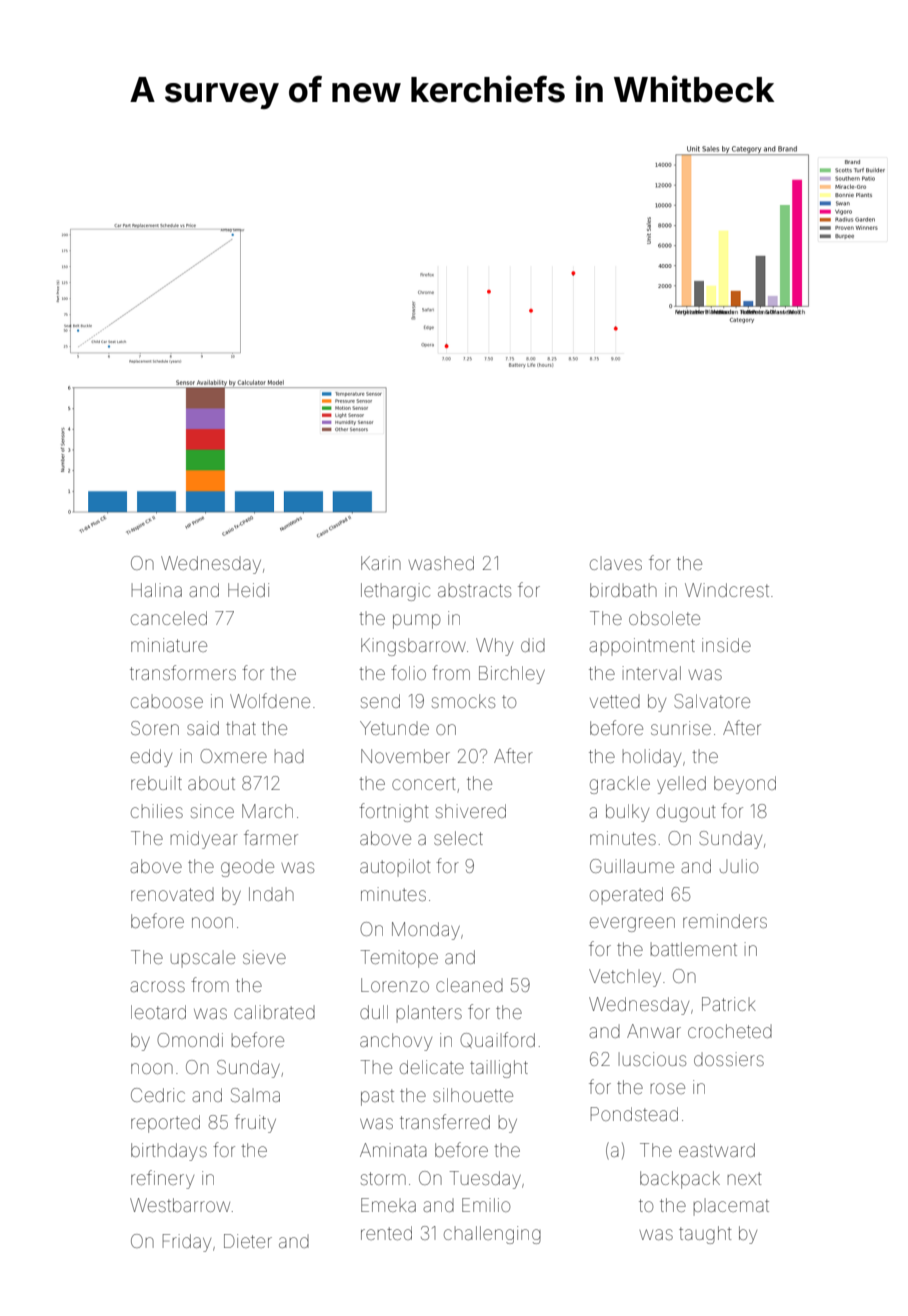  I want to click on autopilot, so click(395, 867).
